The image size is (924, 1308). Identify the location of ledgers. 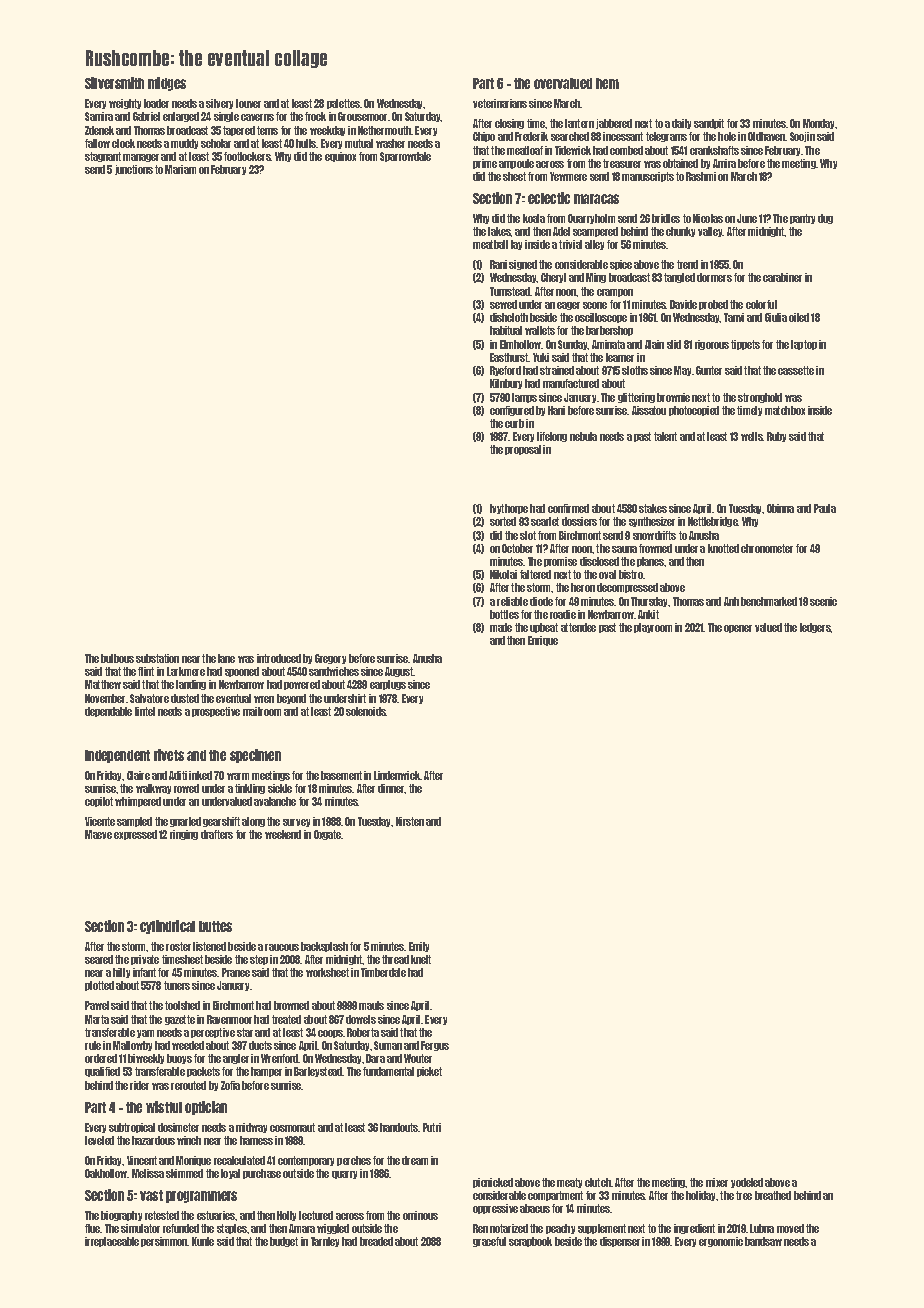
(815, 628).
